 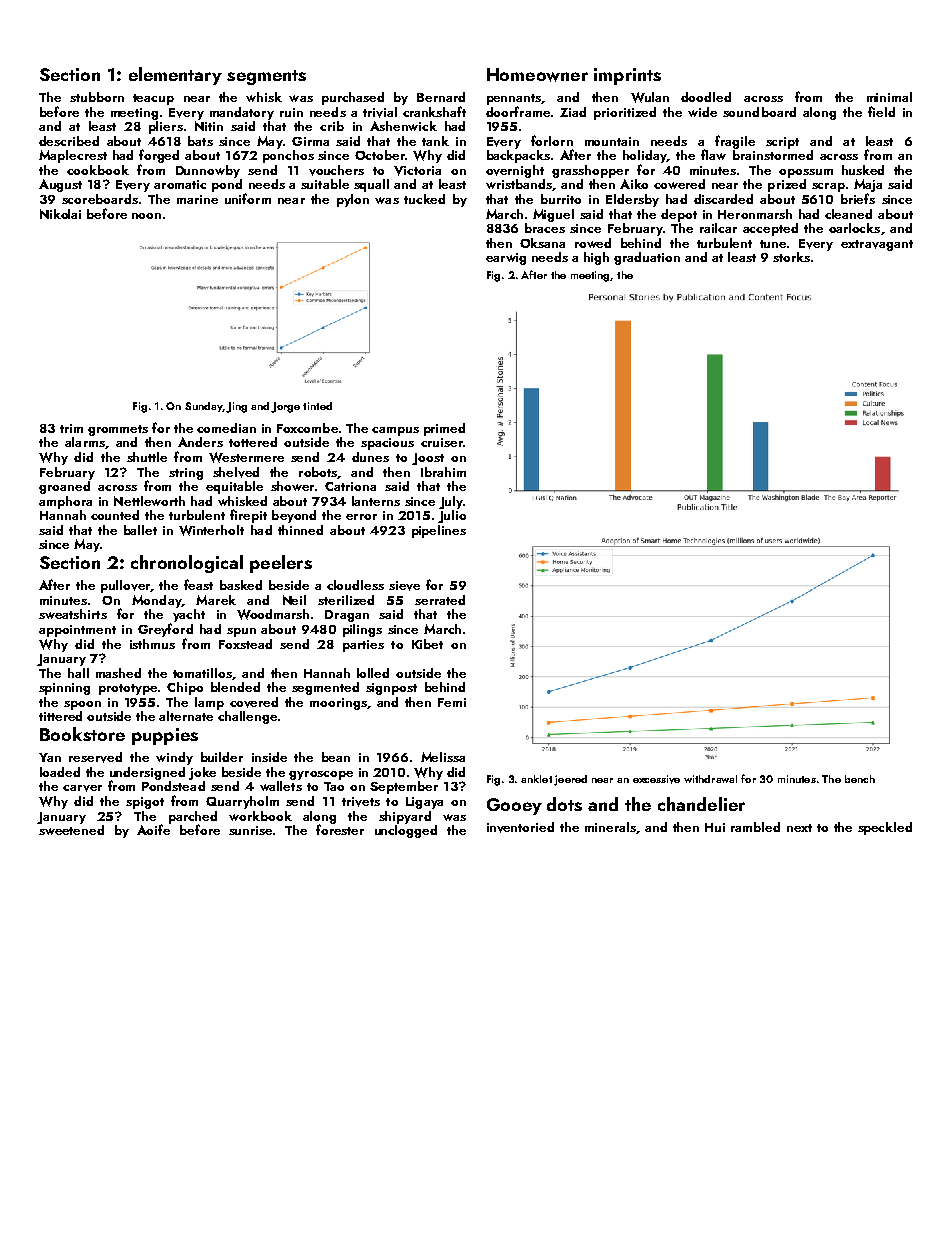 I want to click on bean, so click(x=336, y=757).
